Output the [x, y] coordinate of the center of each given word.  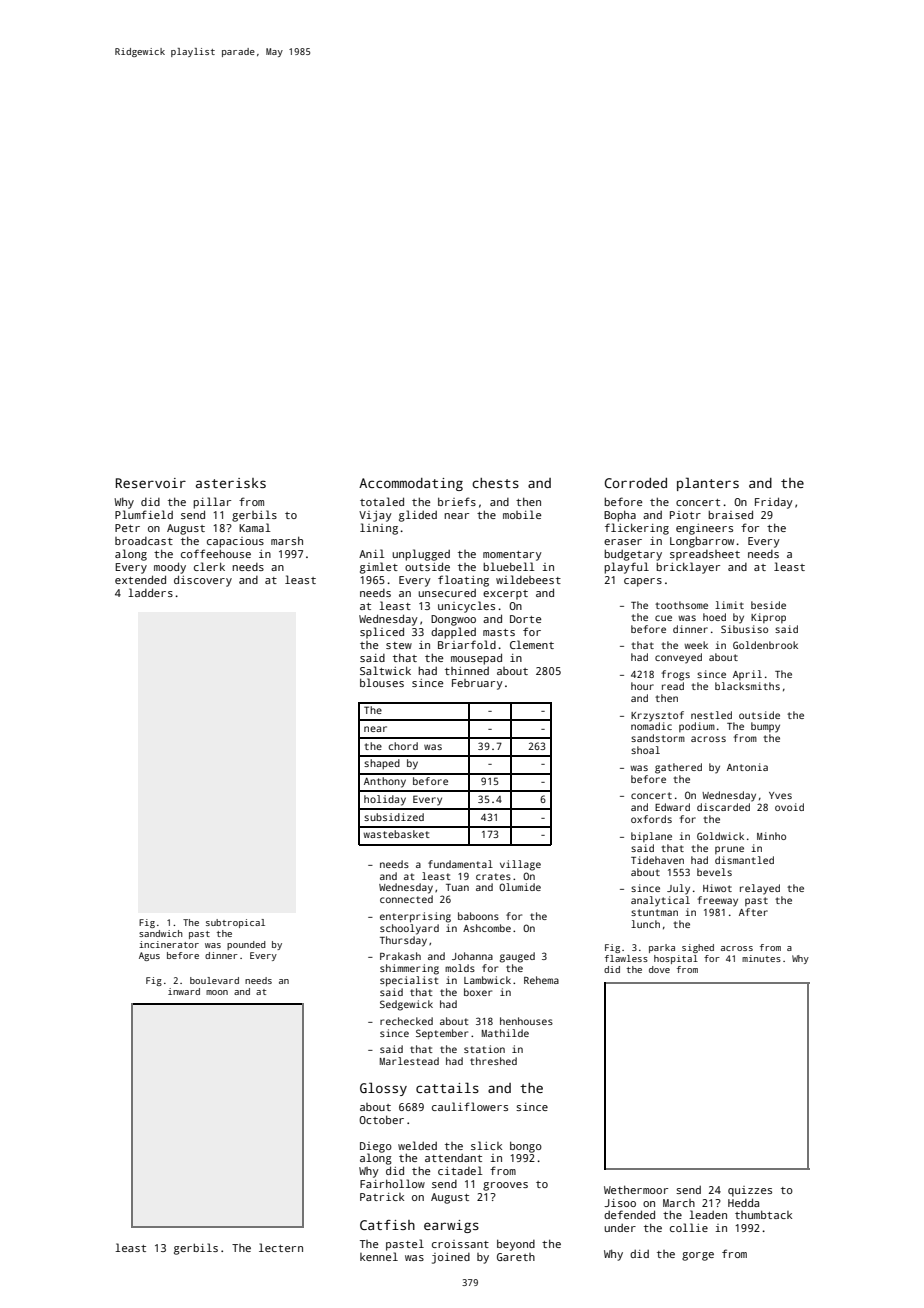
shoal [645, 750]
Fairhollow [392, 1183]
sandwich [161, 933]
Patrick [382, 1197]
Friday [774, 503]
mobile [522, 514]
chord [403, 746]
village [520, 865]
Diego [376, 1147]
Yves [780, 795]
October [381, 1119]
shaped [382, 764]
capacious [235, 542]
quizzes [750, 1191]
